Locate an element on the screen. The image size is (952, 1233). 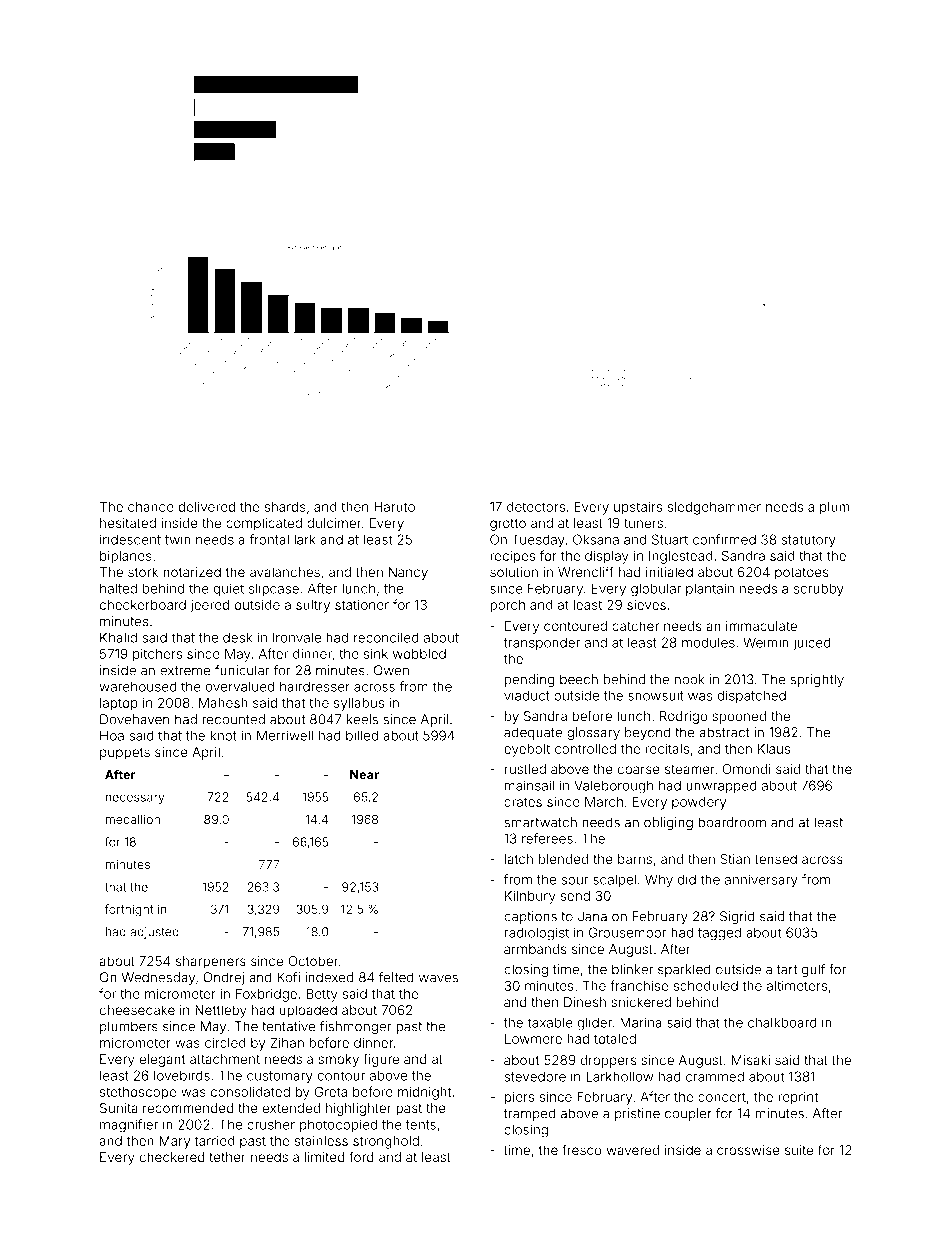
Wrencliff is located at coordinates (586, 571).
